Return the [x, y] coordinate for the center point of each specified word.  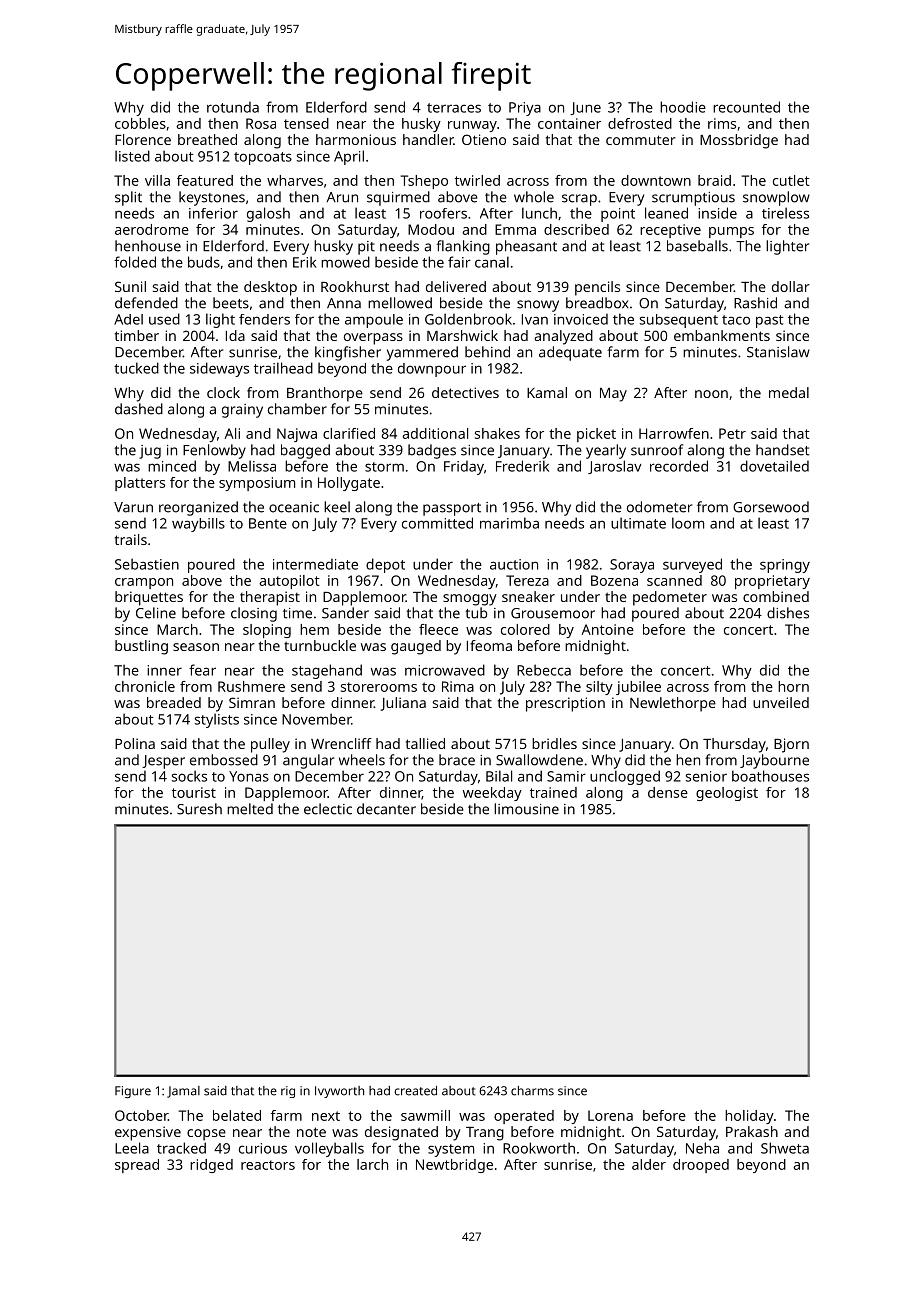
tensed [306, 123]
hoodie [683, 107]
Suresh [199, 809]
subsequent [679, 321]
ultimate [638, 523]
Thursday [734, 745]
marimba [509, 523]
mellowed [400, 303]
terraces [454, 108]
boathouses [770, 776]
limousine [526, 809]
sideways [219, 369]
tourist [194, 792]
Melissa [252, 466]
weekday [492, 794]
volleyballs [329, 1149]
